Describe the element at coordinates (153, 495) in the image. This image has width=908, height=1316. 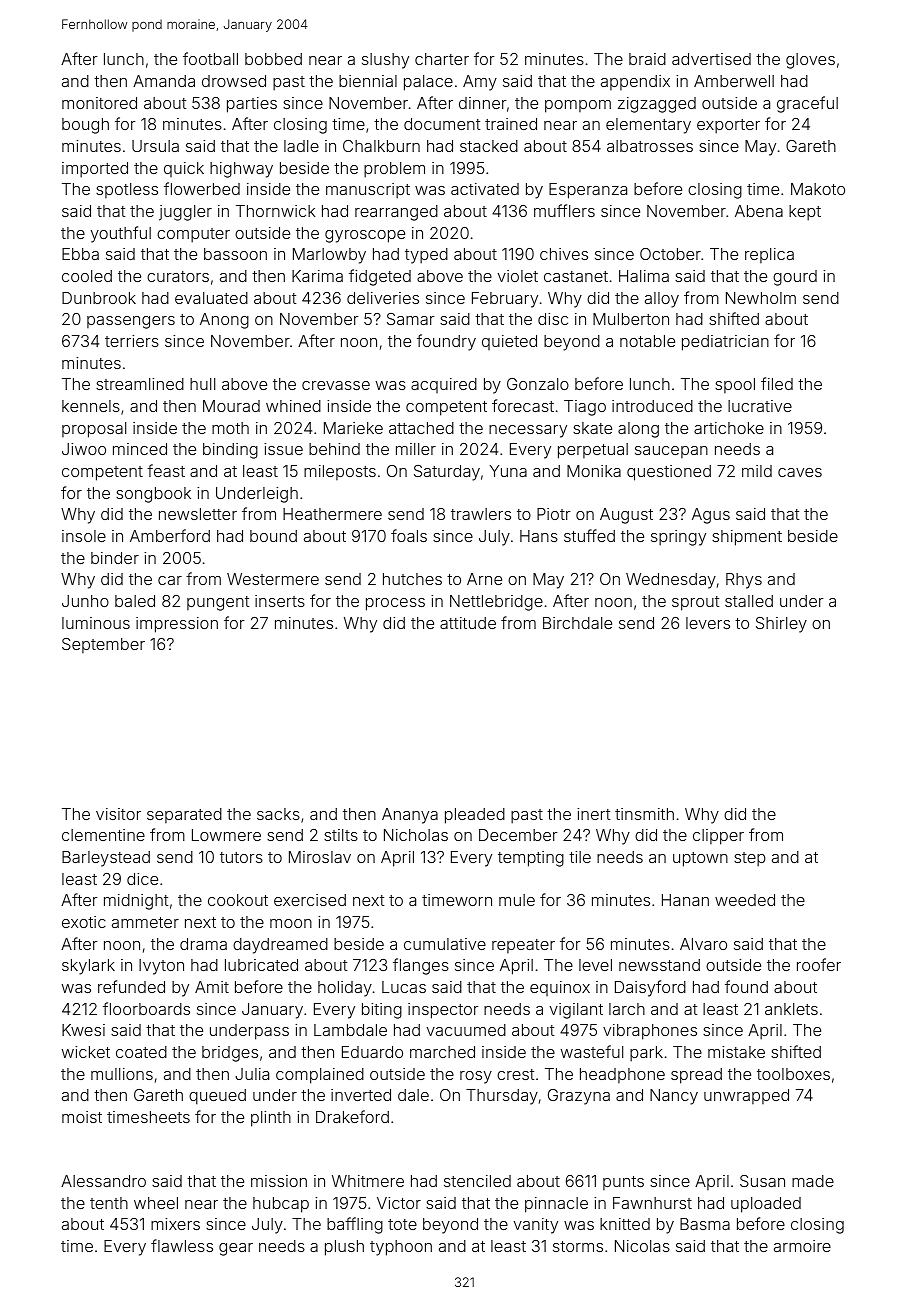
I see `songbook` at that location.
